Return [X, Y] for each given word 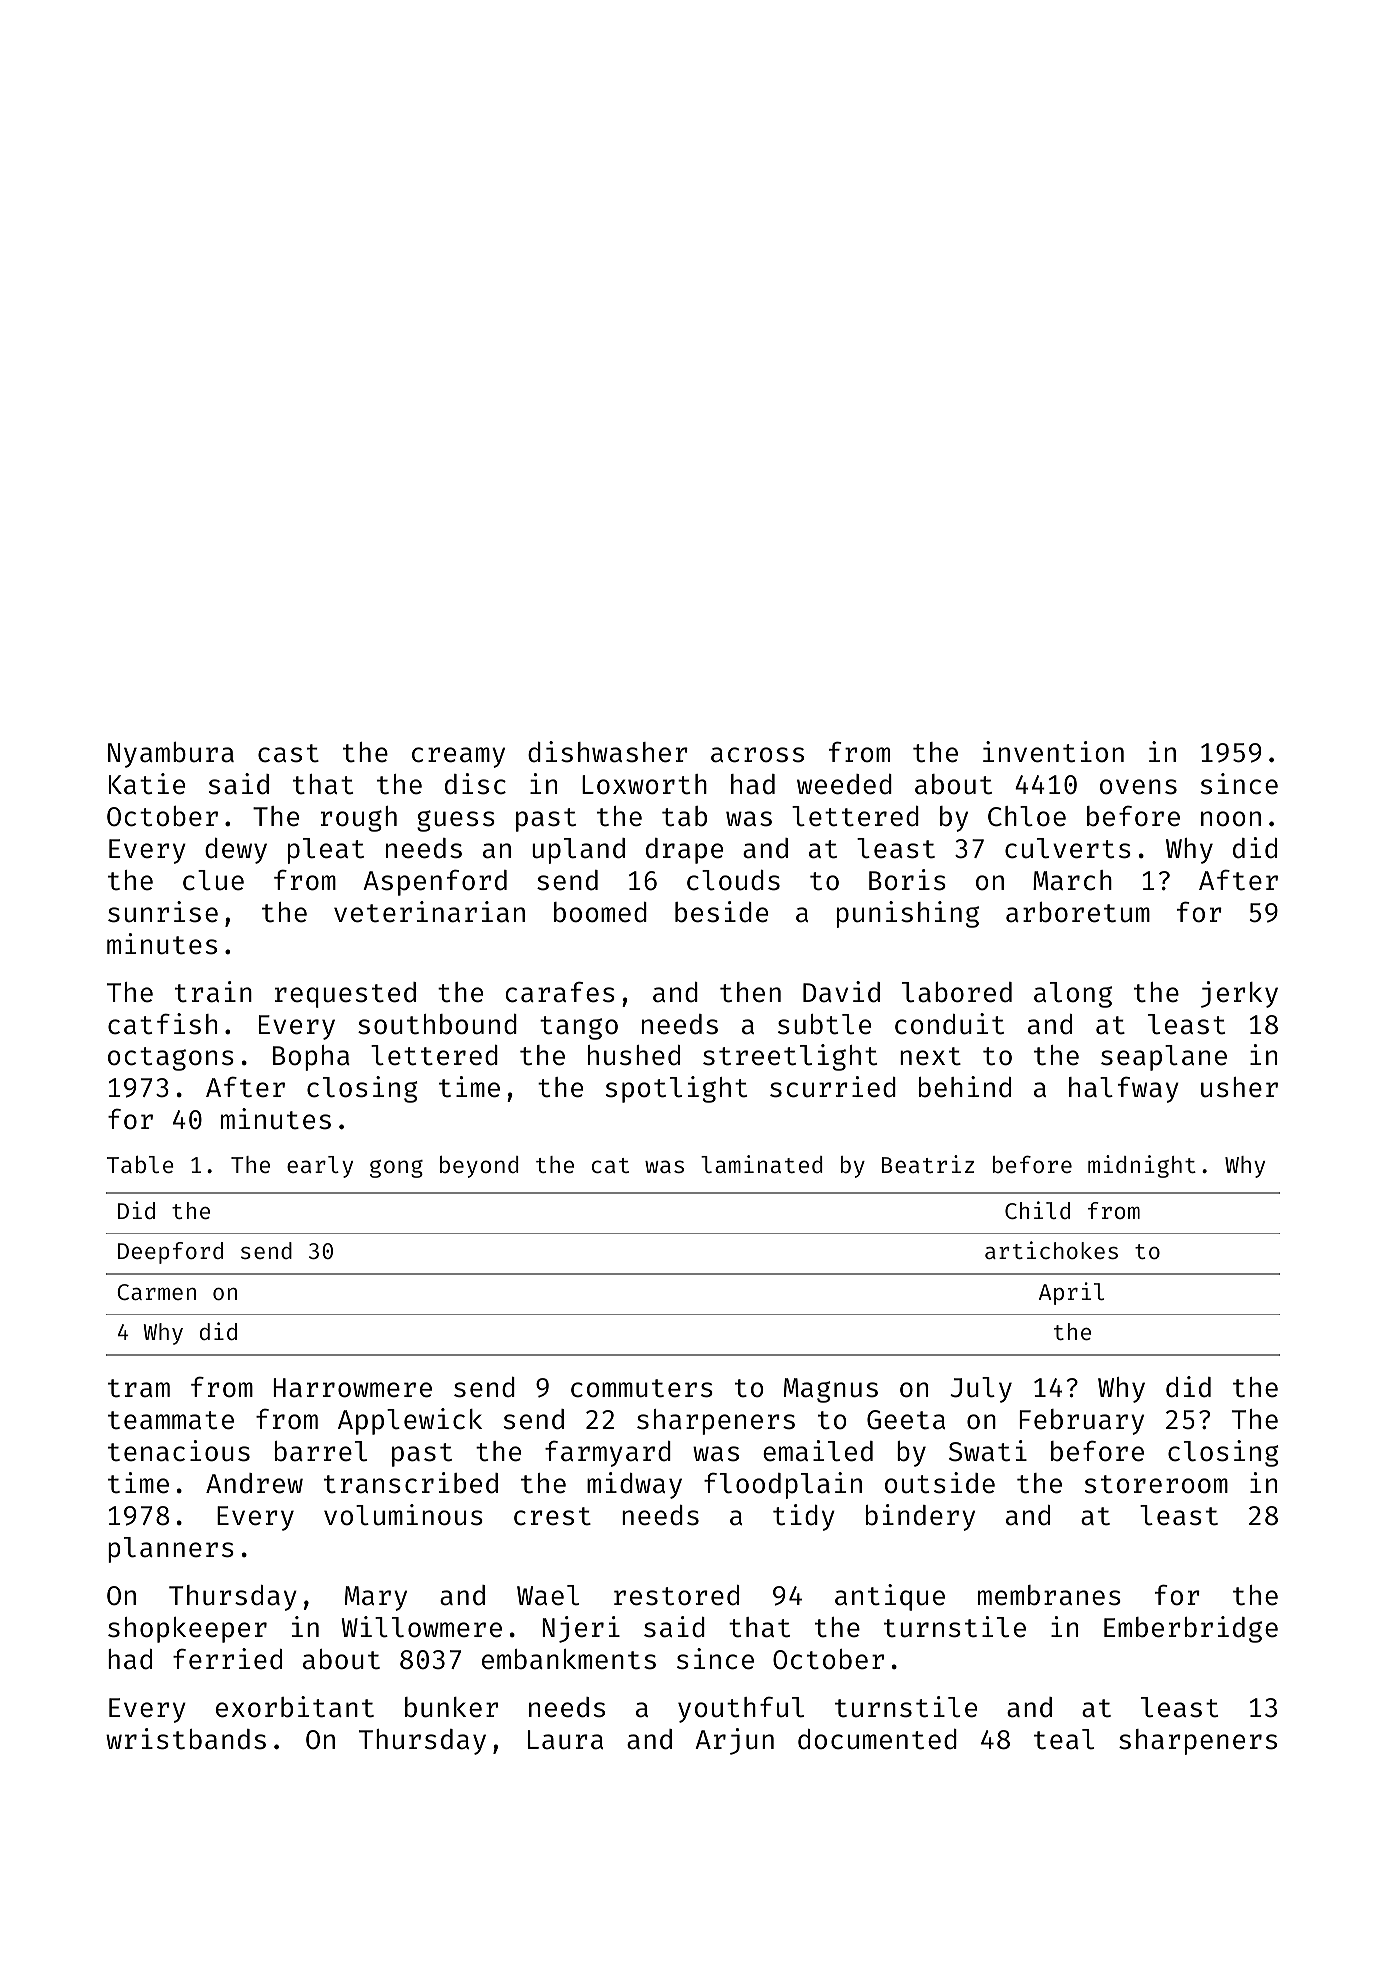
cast [288, 753]
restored [676, 1595]
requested [345, 995]
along [1073, 995]
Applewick [410, 1421]
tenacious [179, 1451]
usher [1239, 1087]
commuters [642, 1388]
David [841, 992]
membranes [1049, 1595]
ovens [1138, 787]
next [930, 1056]
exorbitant [295, 1707]
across [757, 755]
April [1071, 1293]
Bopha [311, 1058]
